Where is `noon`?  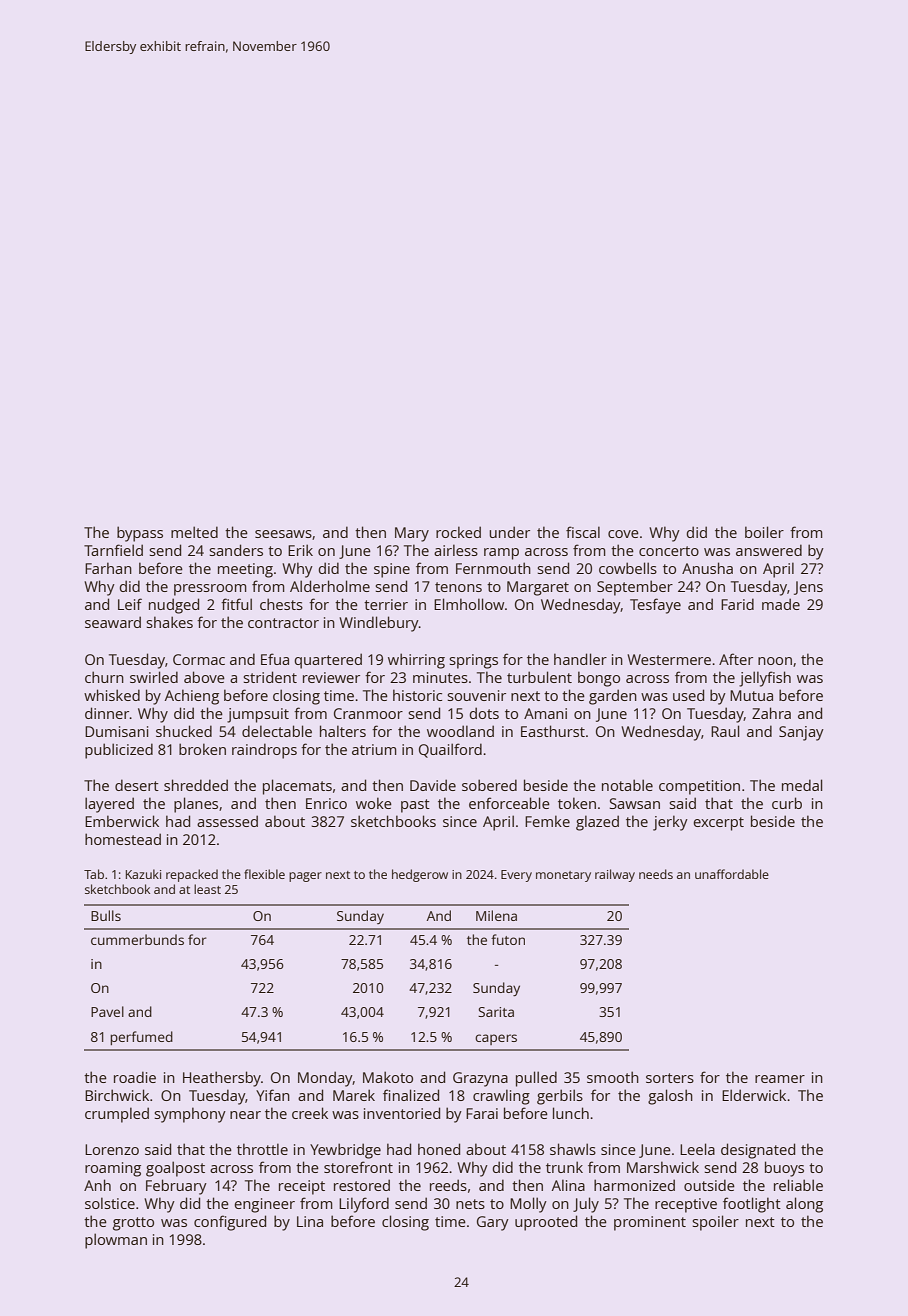 noon is located at coordinates (775, 661).
